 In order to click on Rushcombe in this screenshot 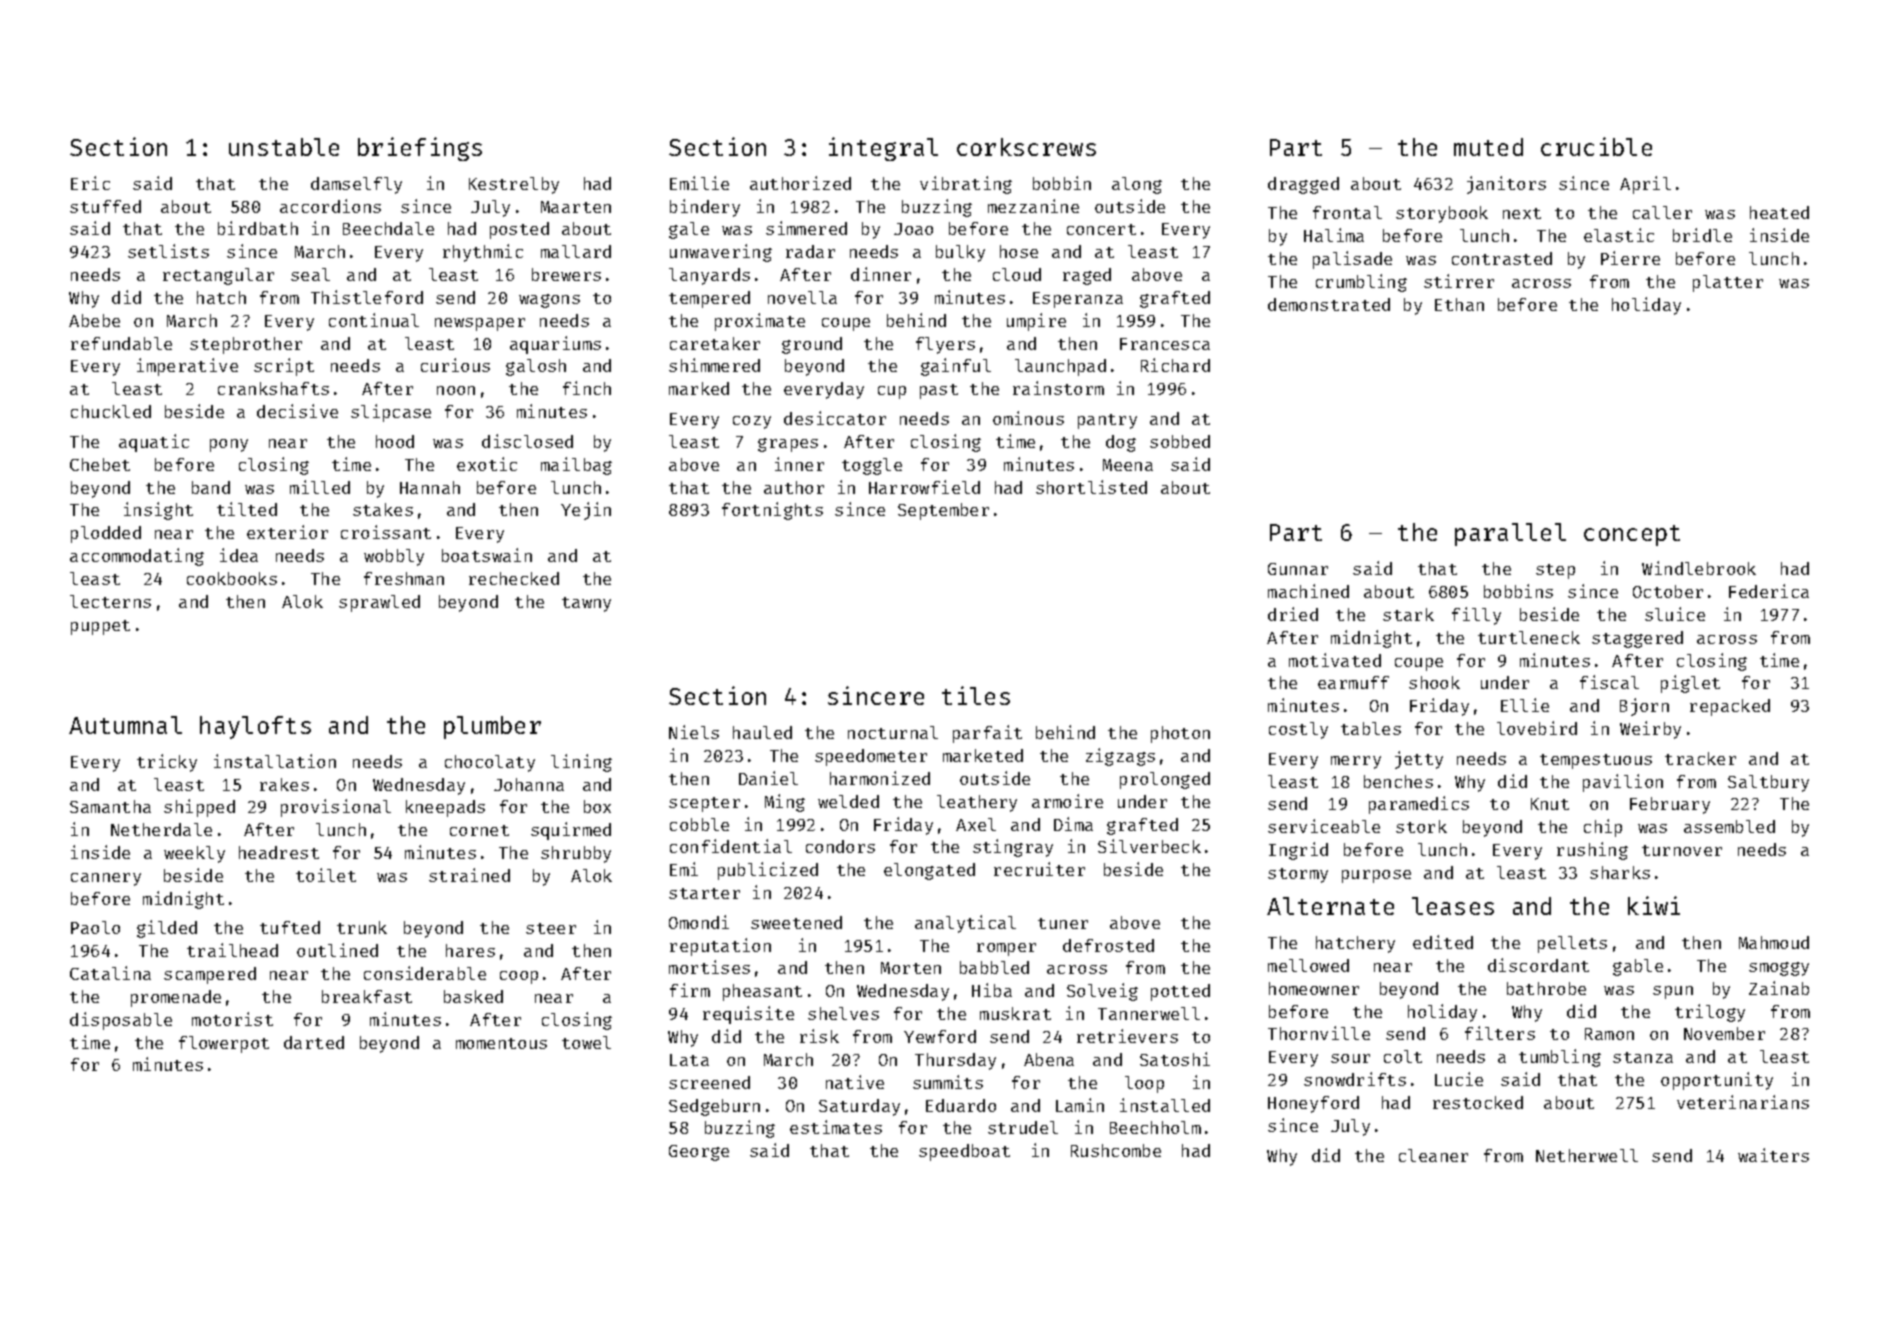, I will do `click(1116, 1150)`.
